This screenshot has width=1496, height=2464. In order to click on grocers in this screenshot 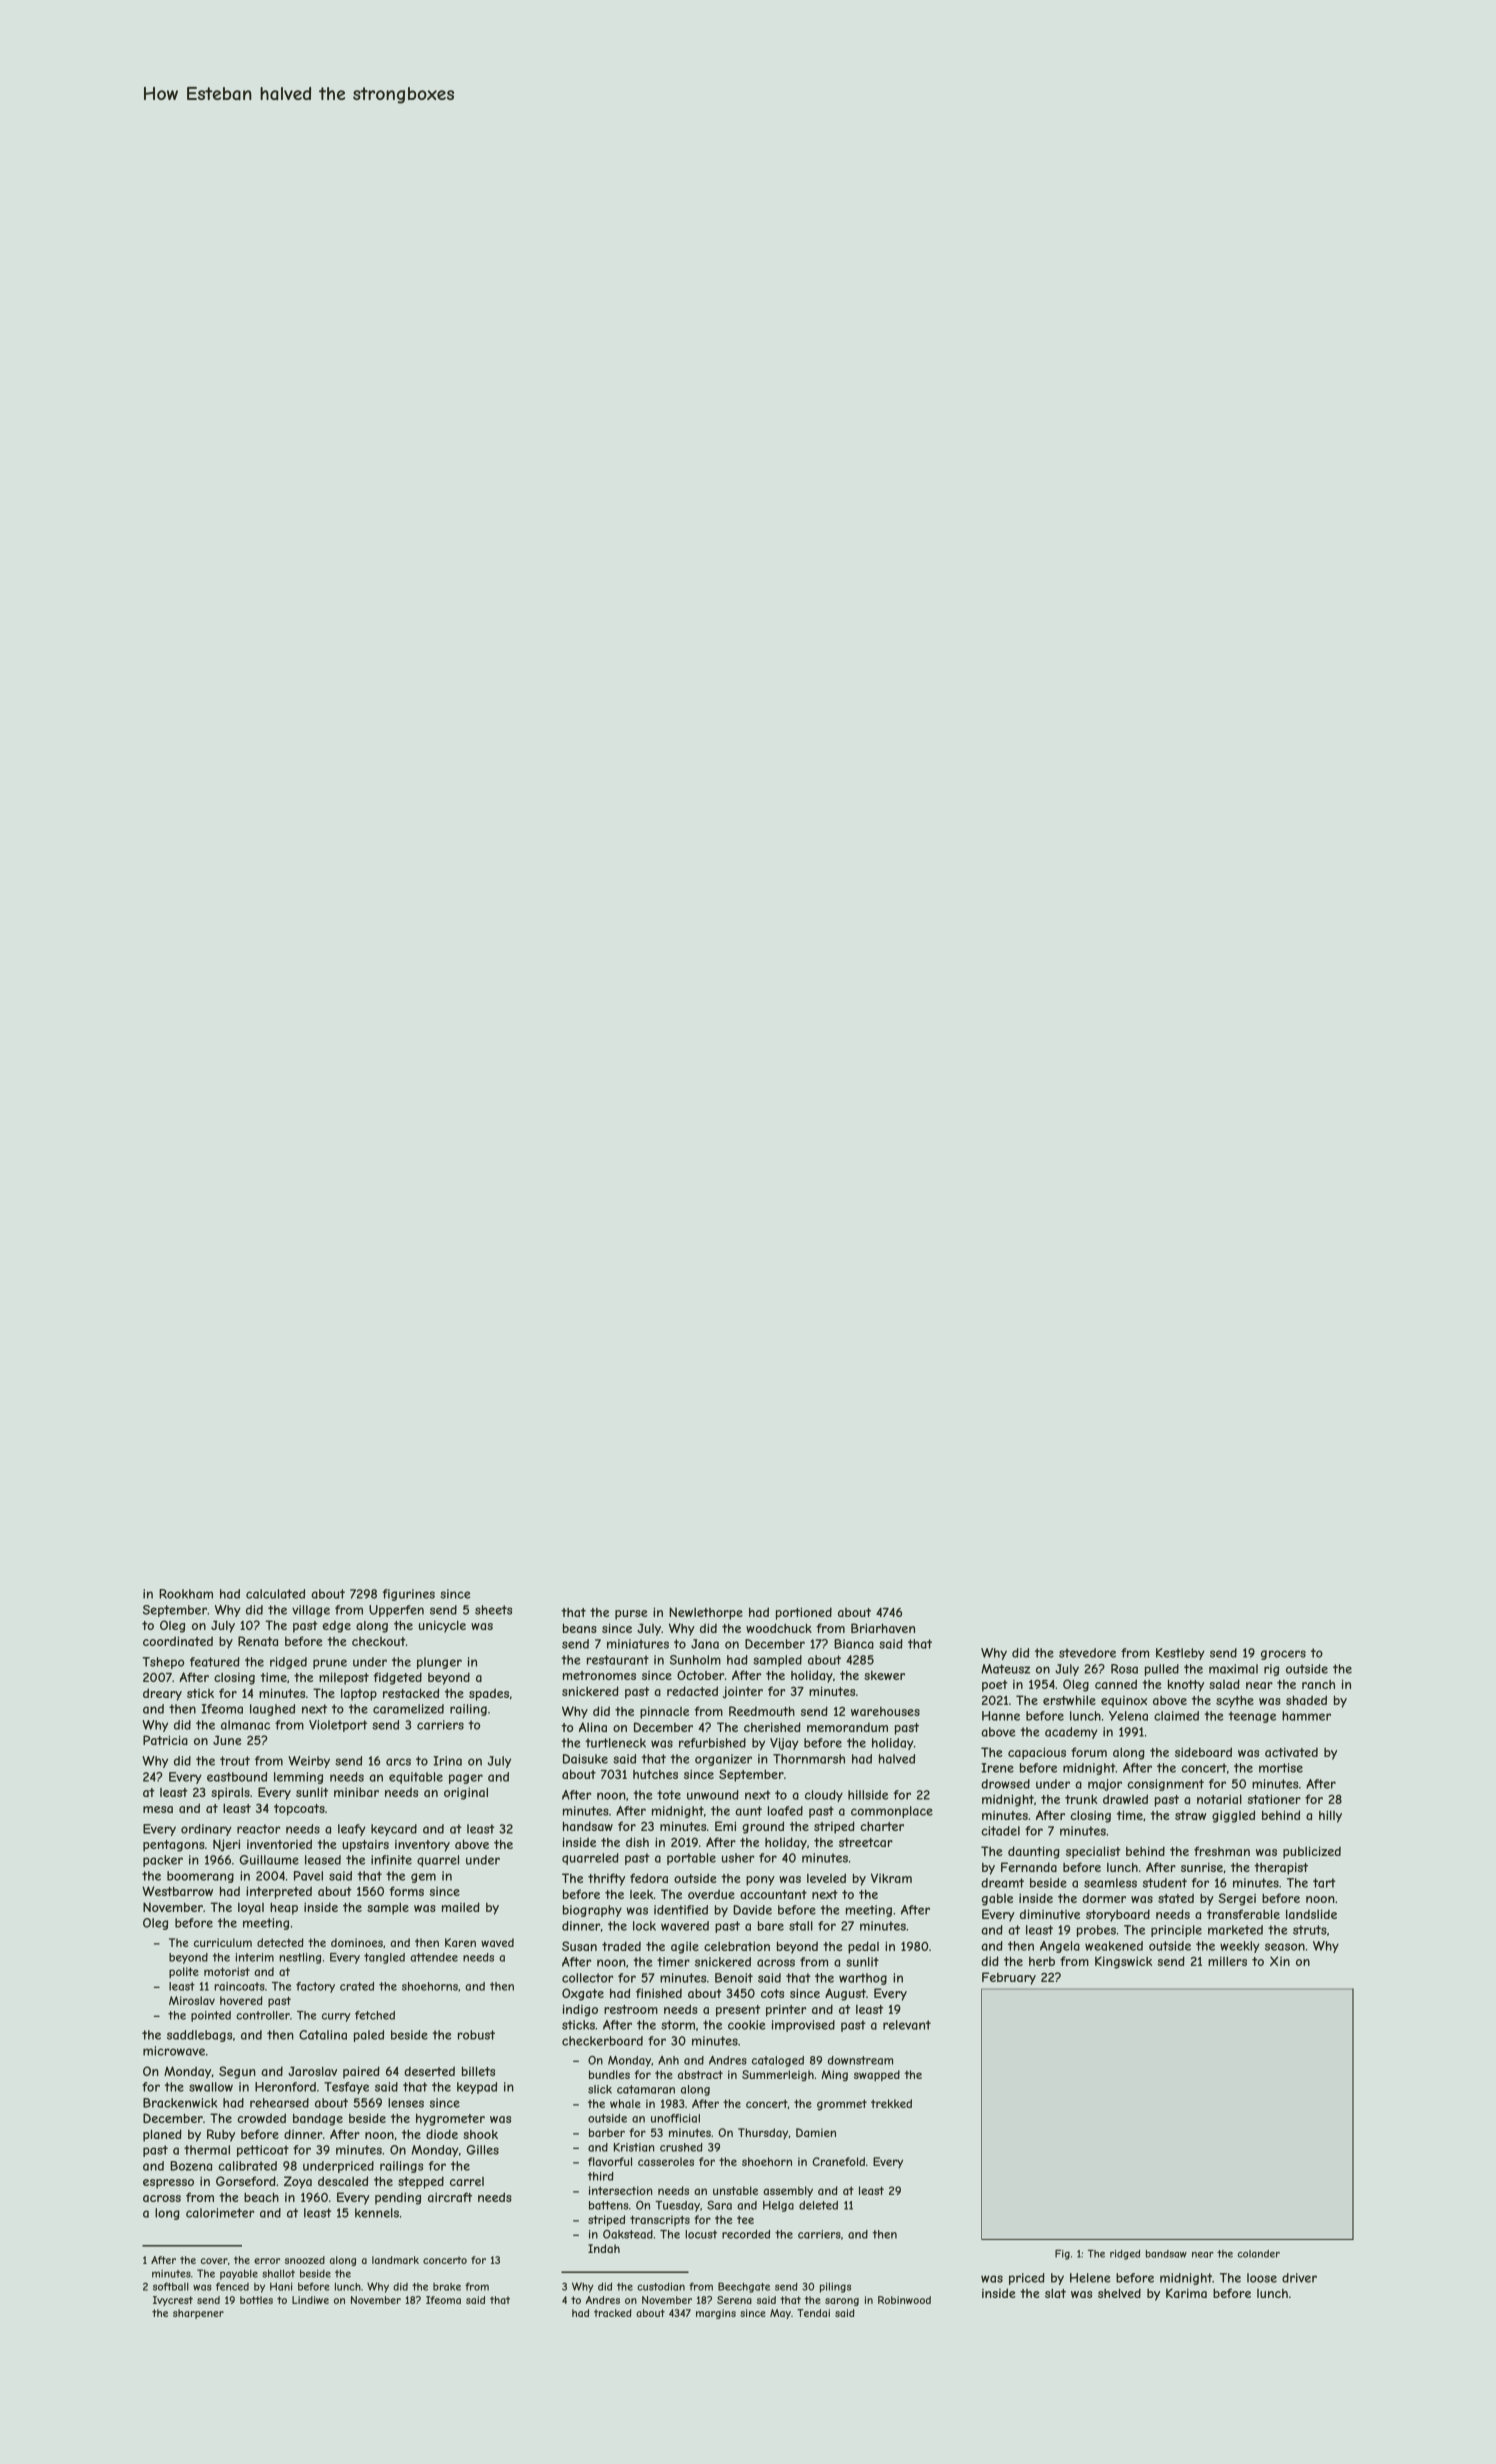, I will do `click(1283, 1655)`.
